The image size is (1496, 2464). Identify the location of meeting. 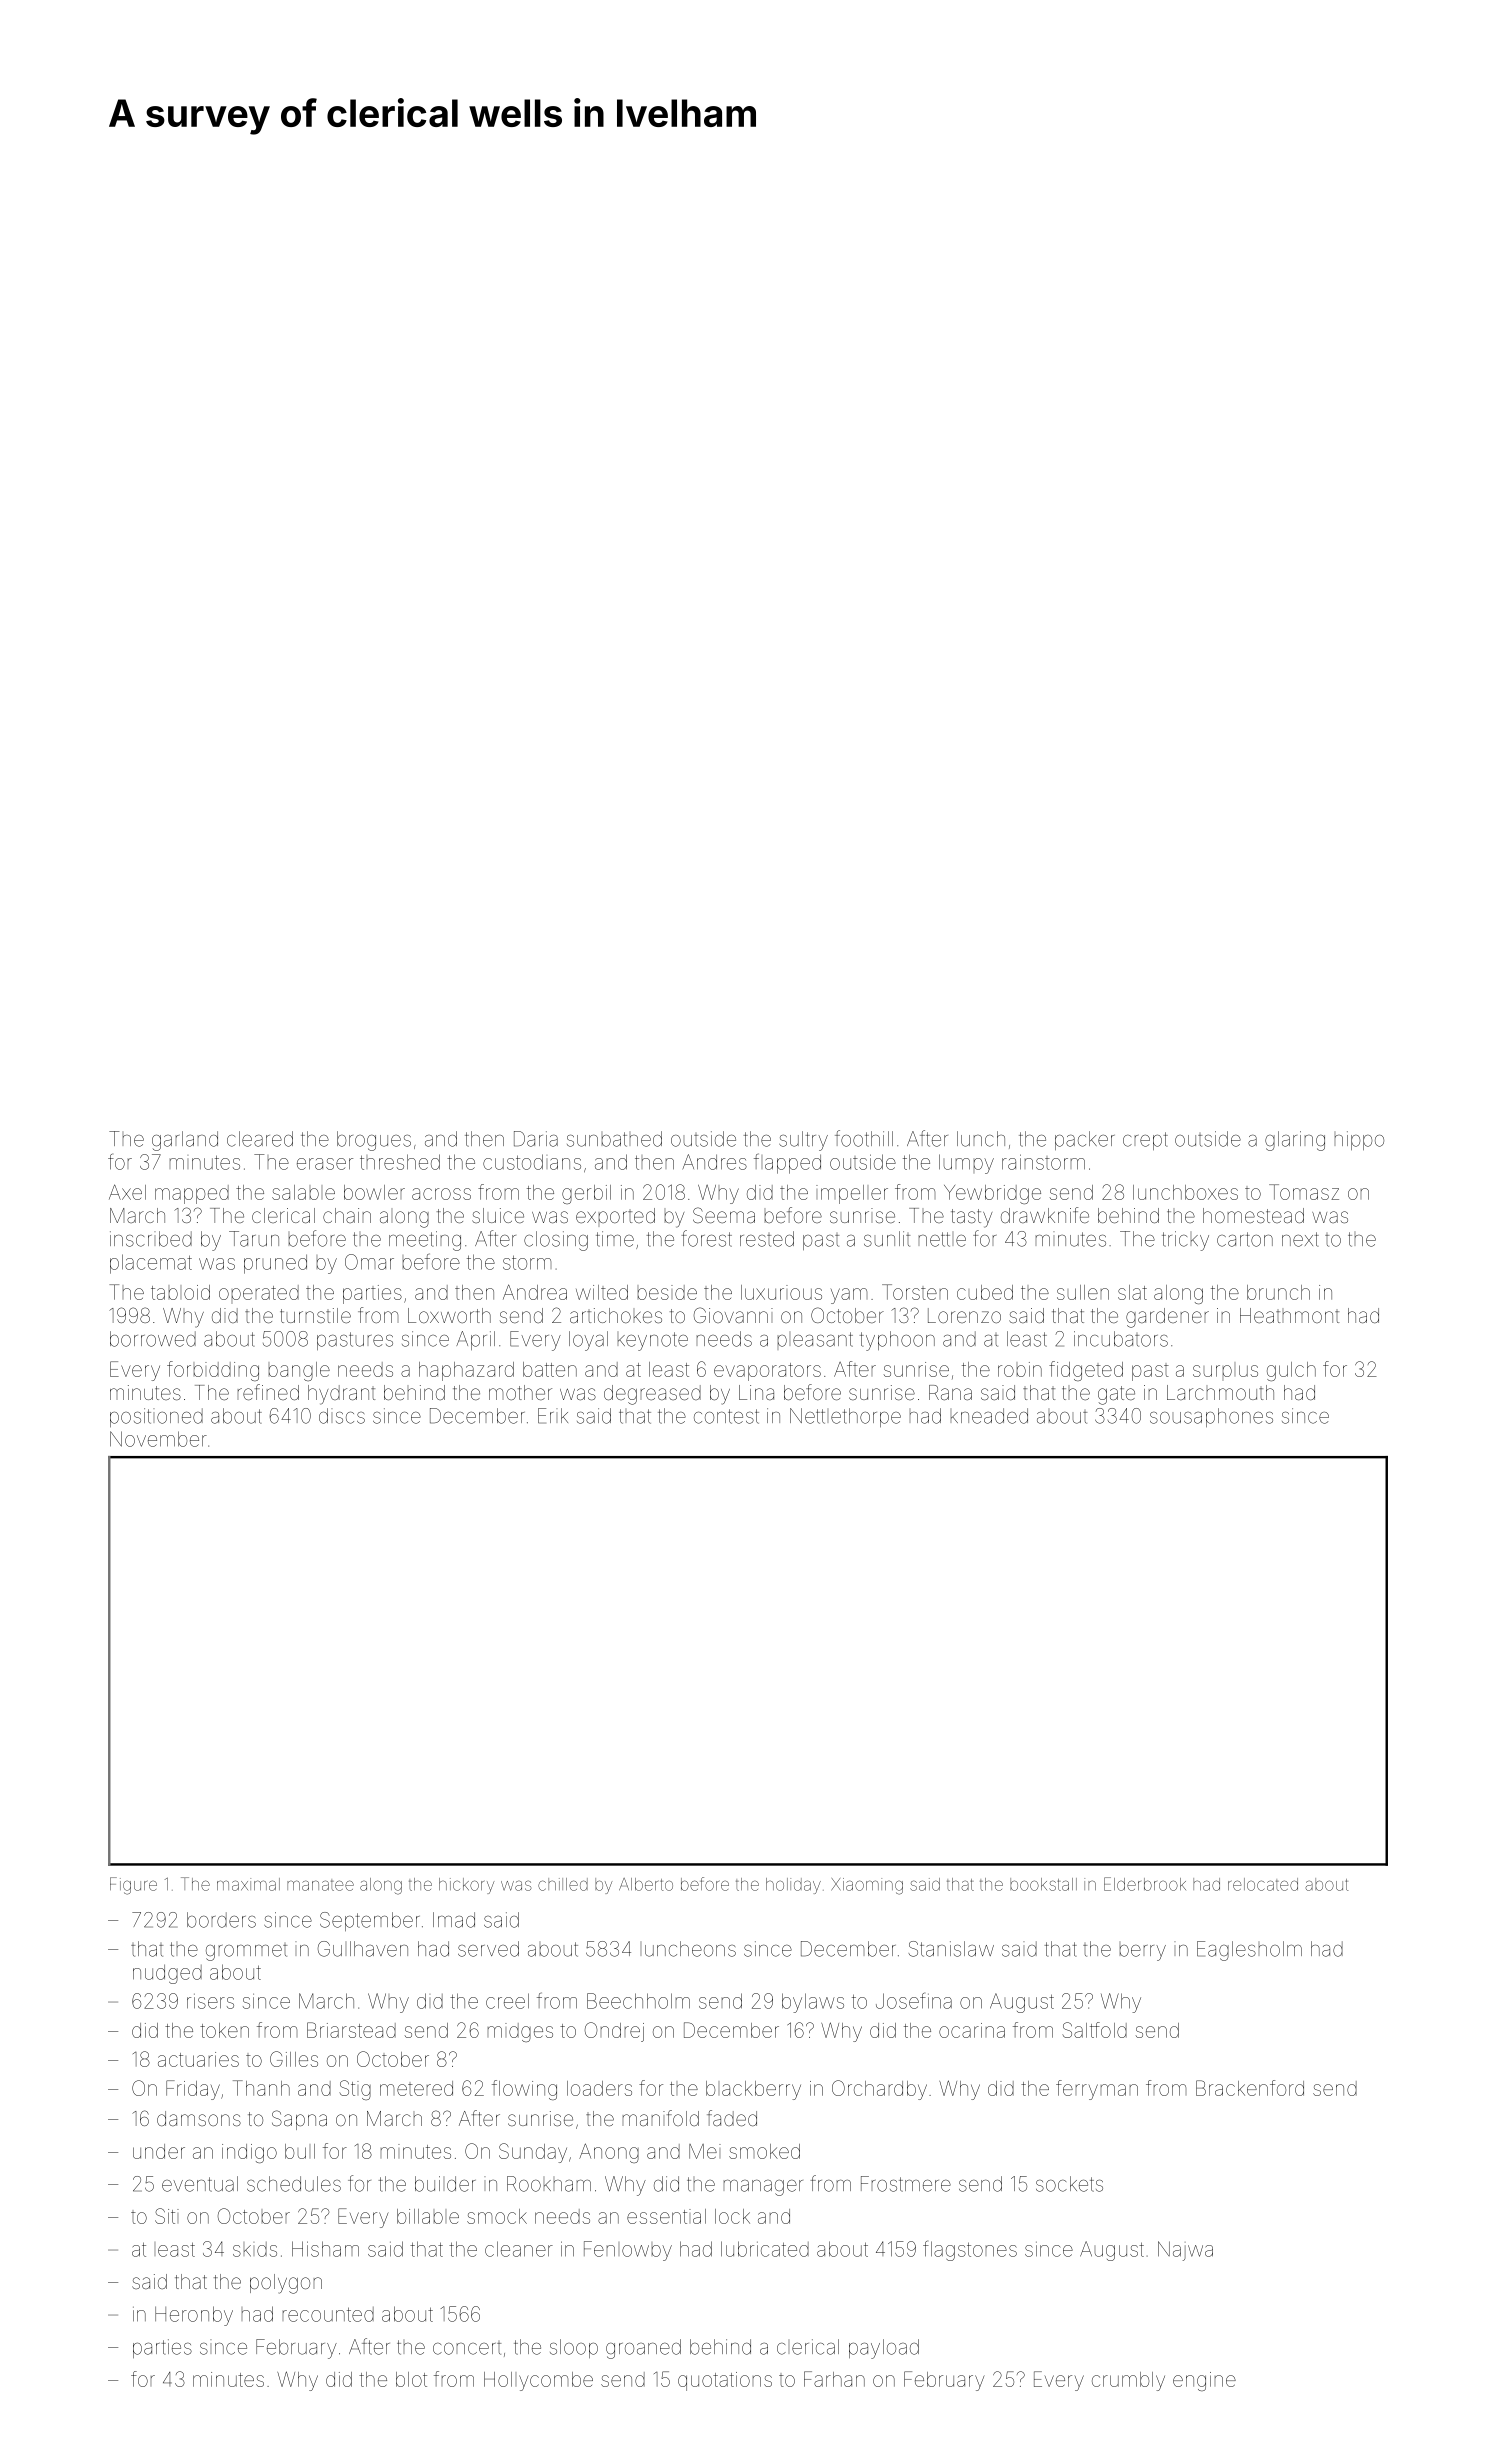
(425, 1241).
